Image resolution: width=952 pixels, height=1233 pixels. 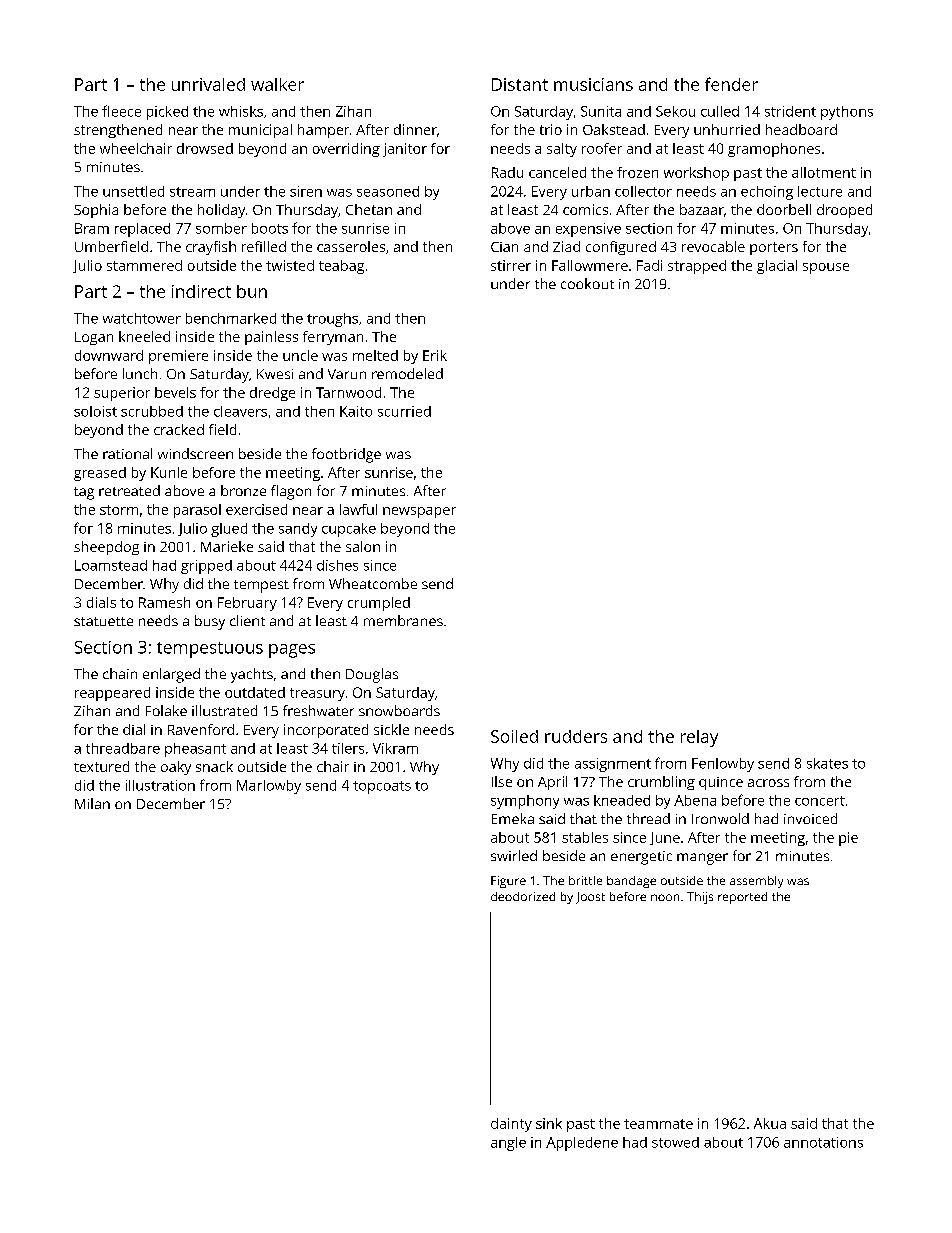 I want to click on assembly, so click(x=756, y=882).
